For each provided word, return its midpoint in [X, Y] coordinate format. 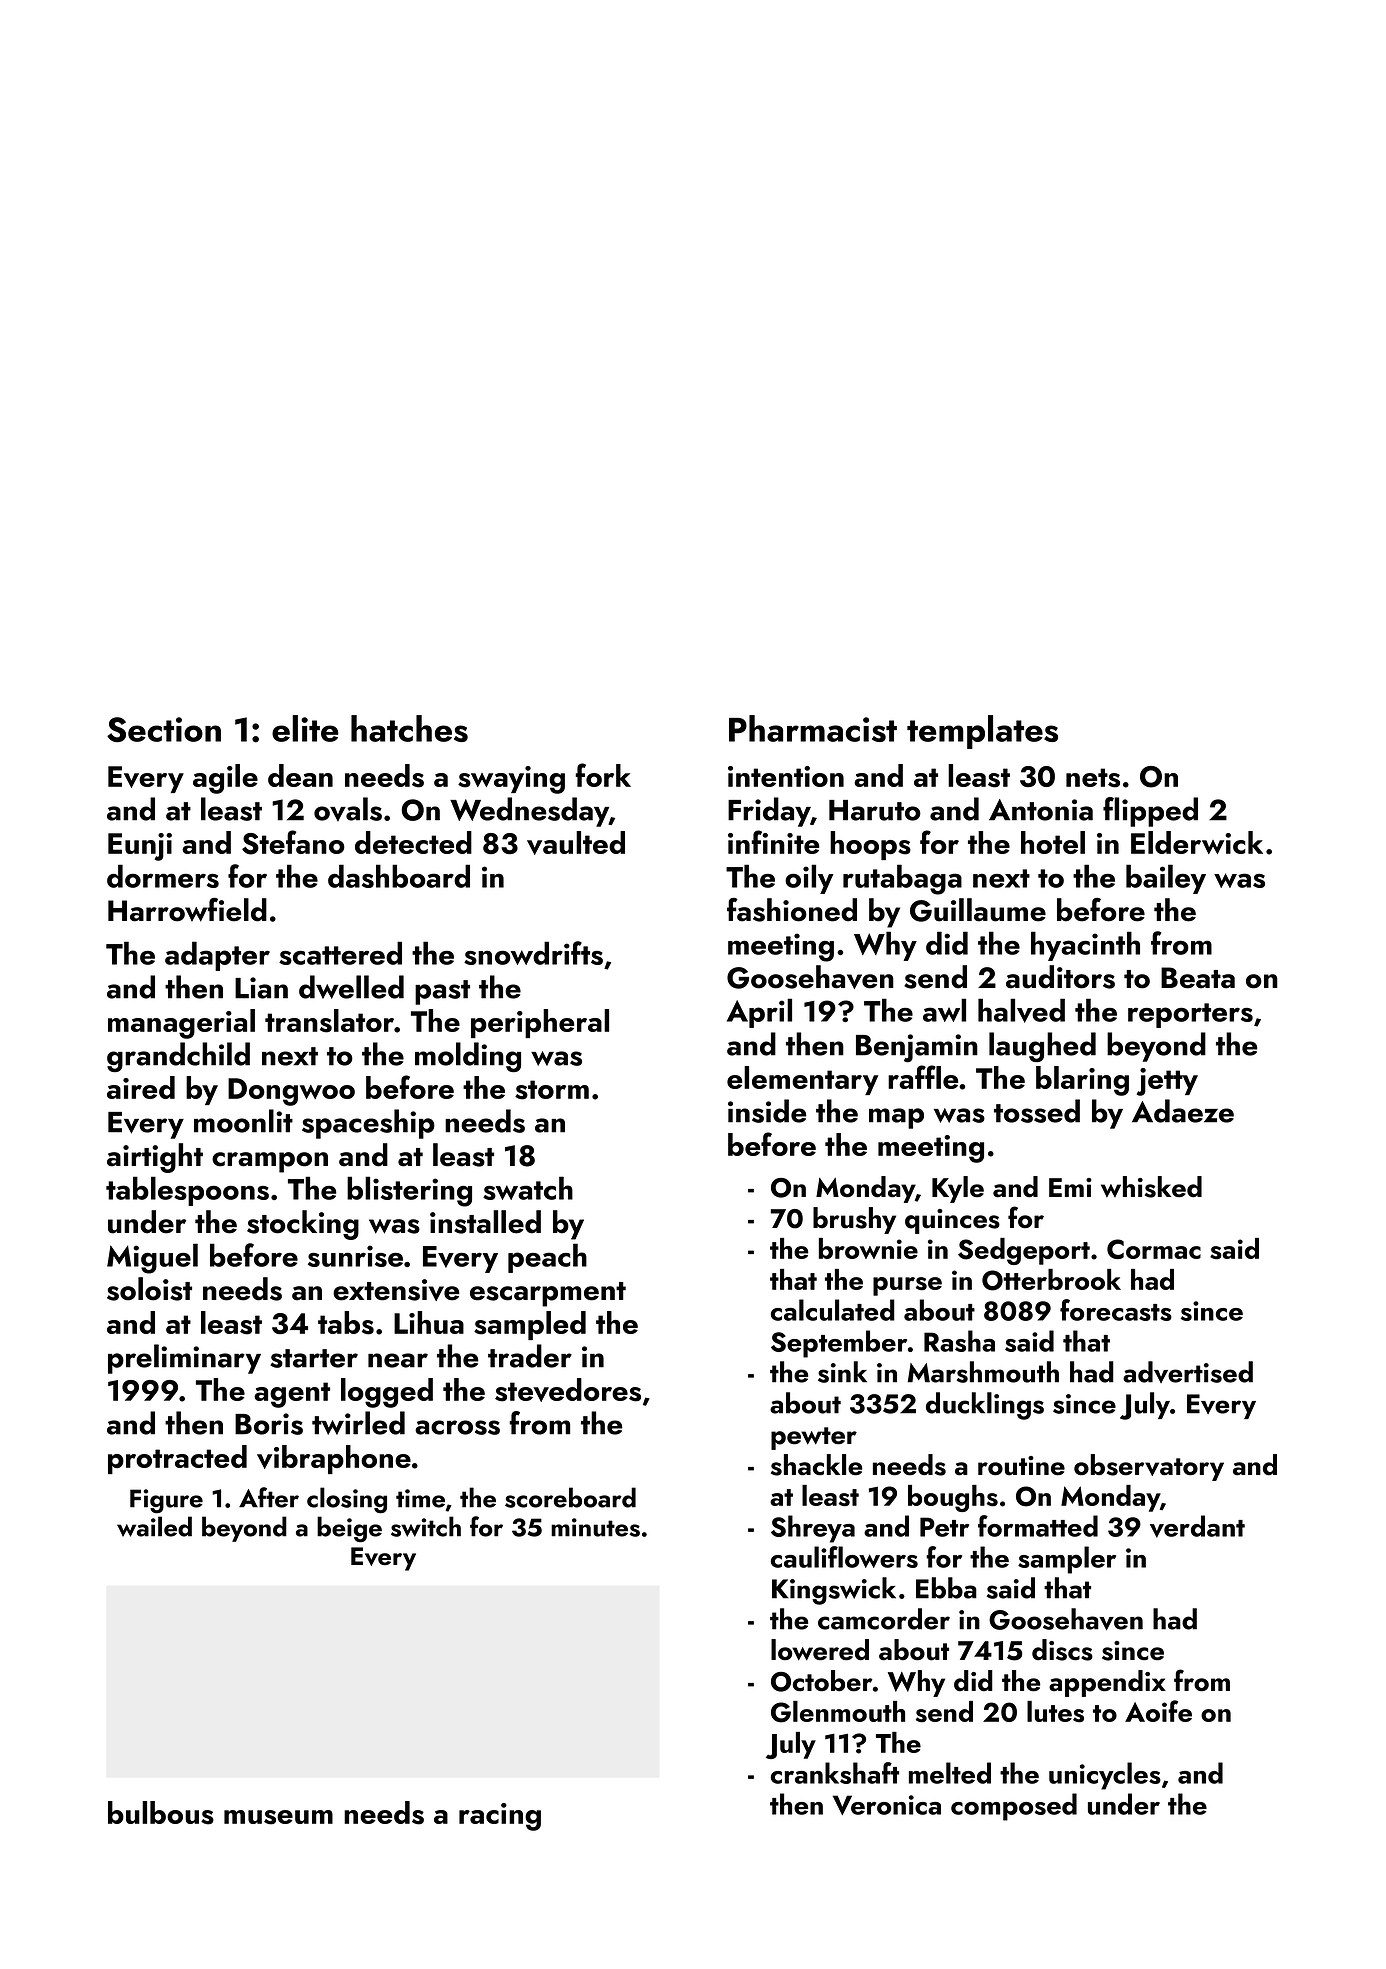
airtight [155, 1158]
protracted [177, 1459]
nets [1093, 778]
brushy [854, 1220]
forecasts [1116, 1310]
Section [164, 730]
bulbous [161, 1813]
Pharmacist [813, 728]
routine [1021, 1466]
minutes [595, 1527]
